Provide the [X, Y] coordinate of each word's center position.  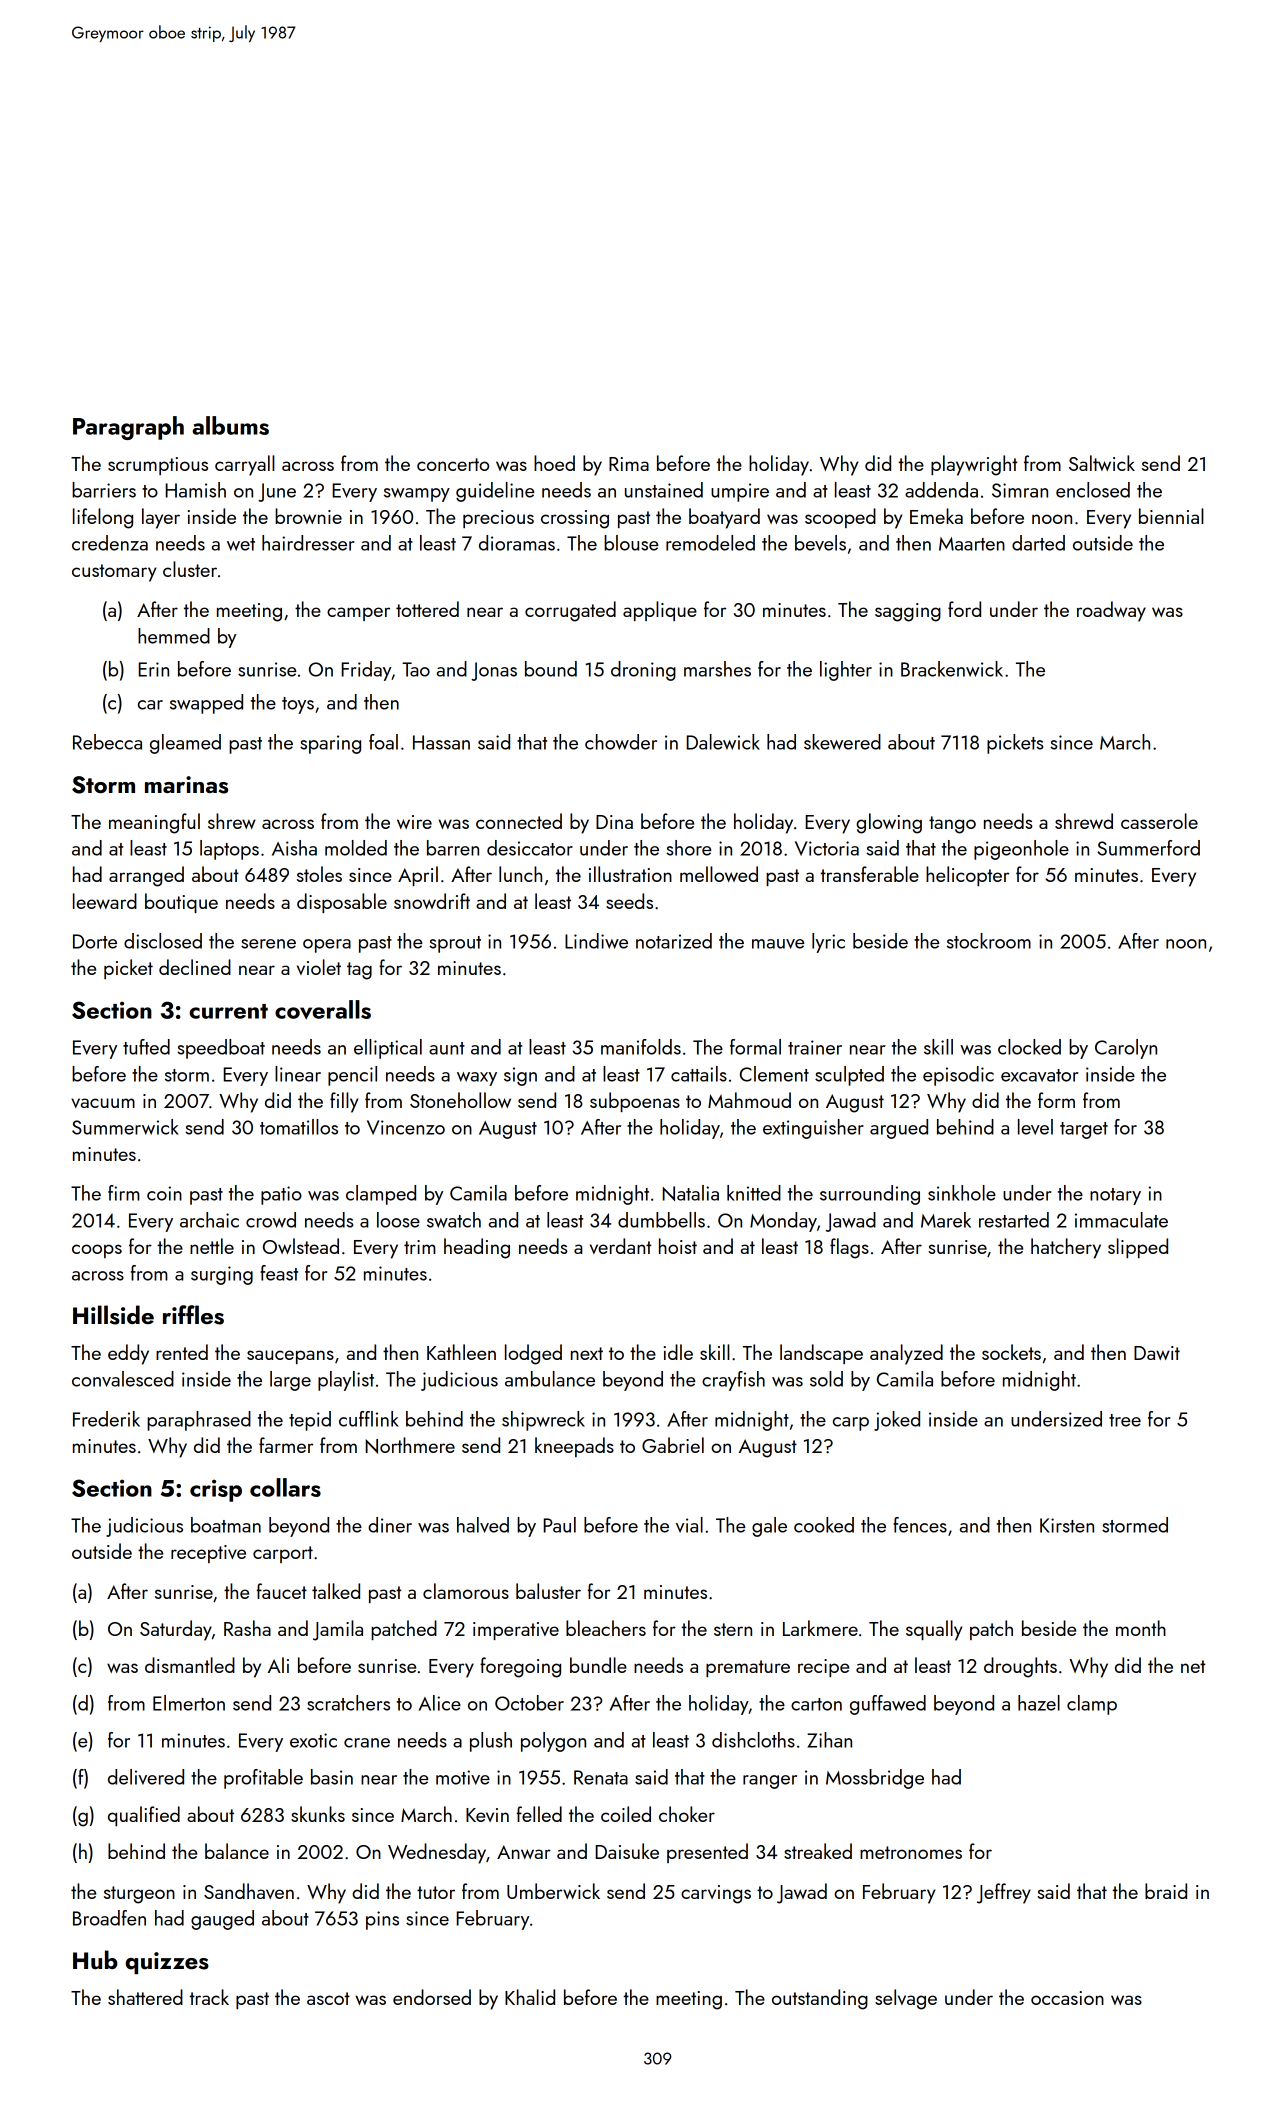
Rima [629, 464]
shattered [145, 1997]
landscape [821, 1354]
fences [920, 1525]
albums [230, 425]
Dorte [95, 941]
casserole [1159, 821]
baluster [548, 1591]
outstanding [820, 1999]
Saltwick [1102, 463]
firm [124, 1193]
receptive [208, 1554]
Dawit [1157, 1353]
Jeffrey [1004, 1893]
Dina [614, 822]
